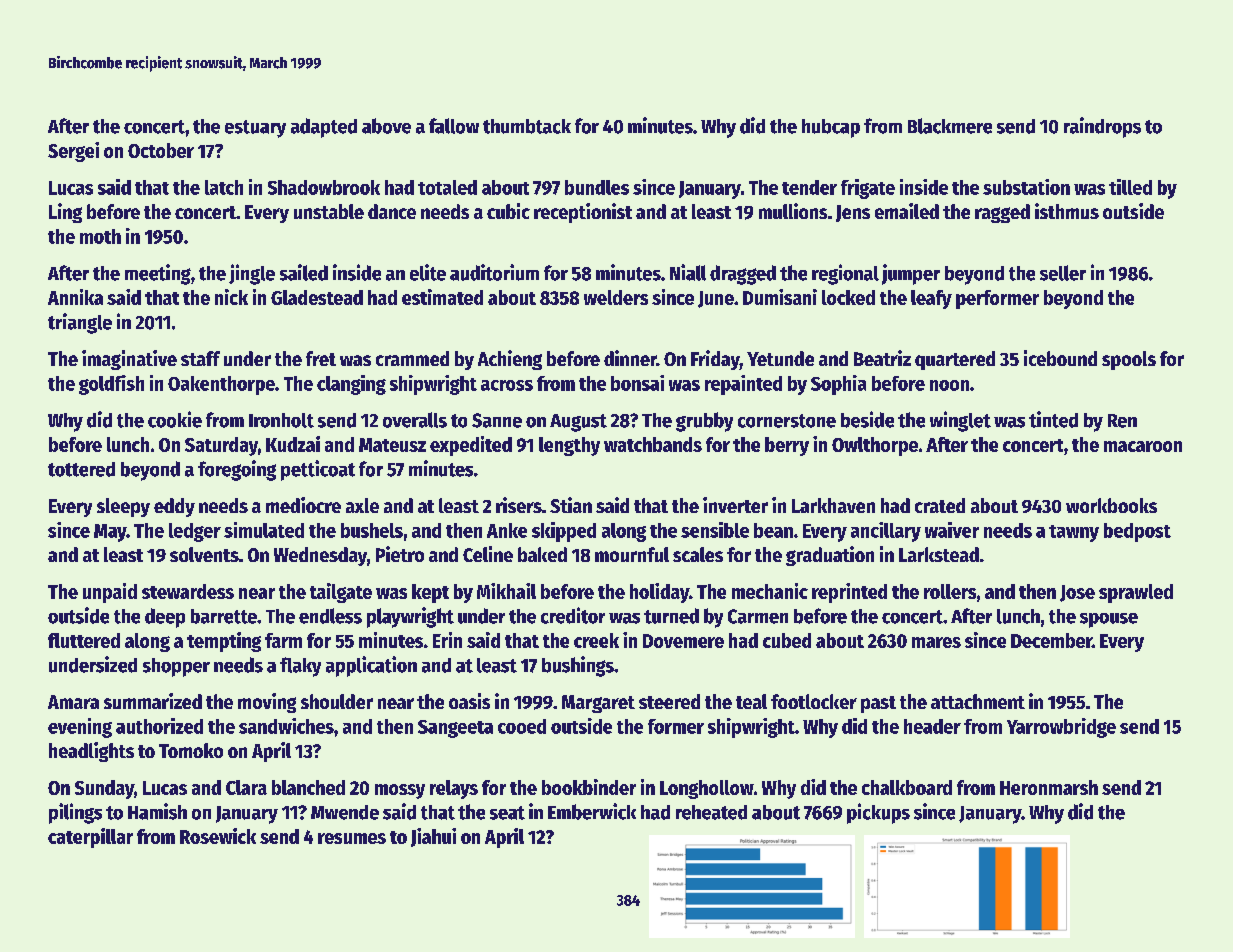  What do you see at coordinates (1061, 728) in the screenshot?
I see `Yarrowbridge` at bounding box center [1061, 728].
